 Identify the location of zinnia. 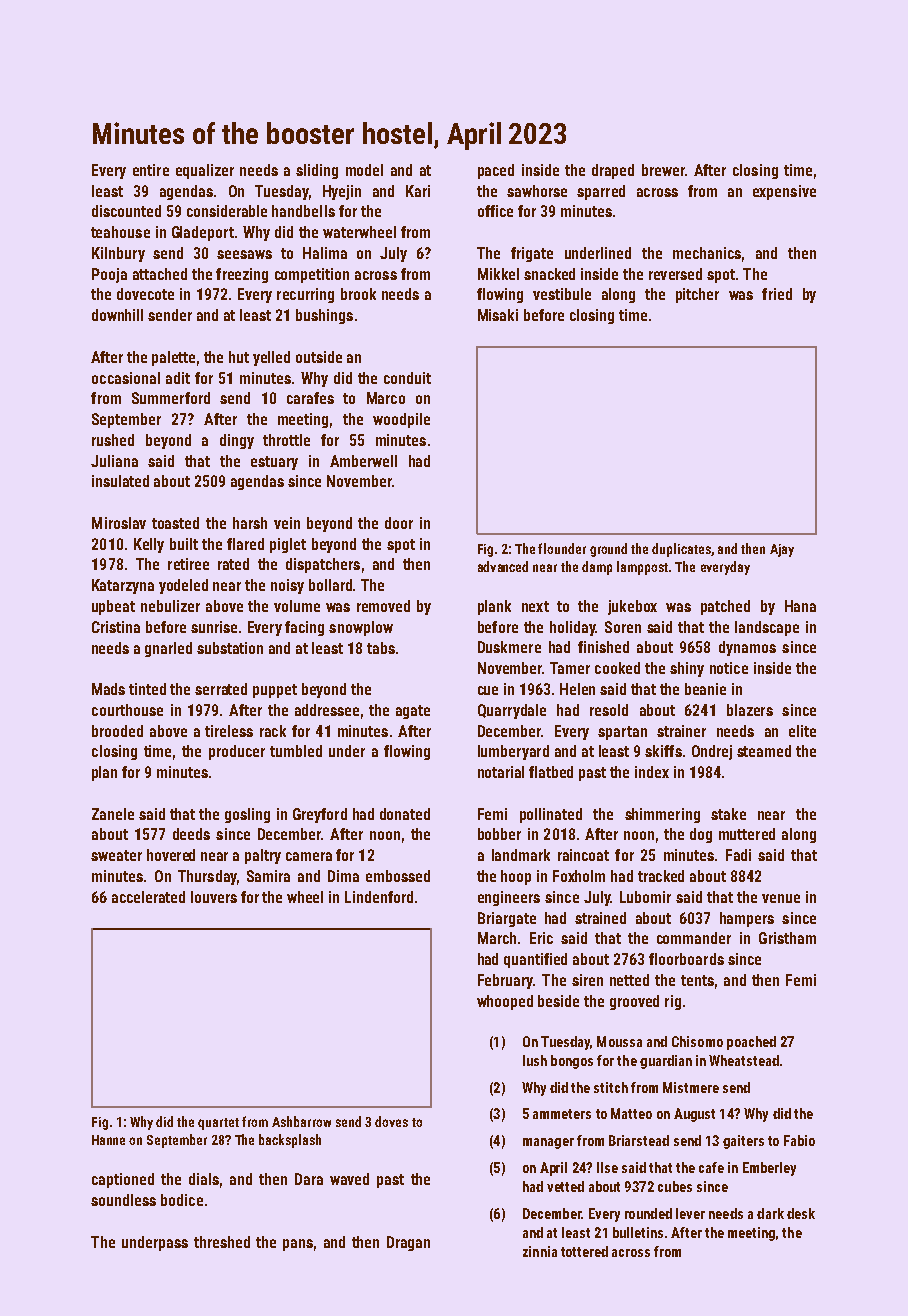
(540, 1251).
